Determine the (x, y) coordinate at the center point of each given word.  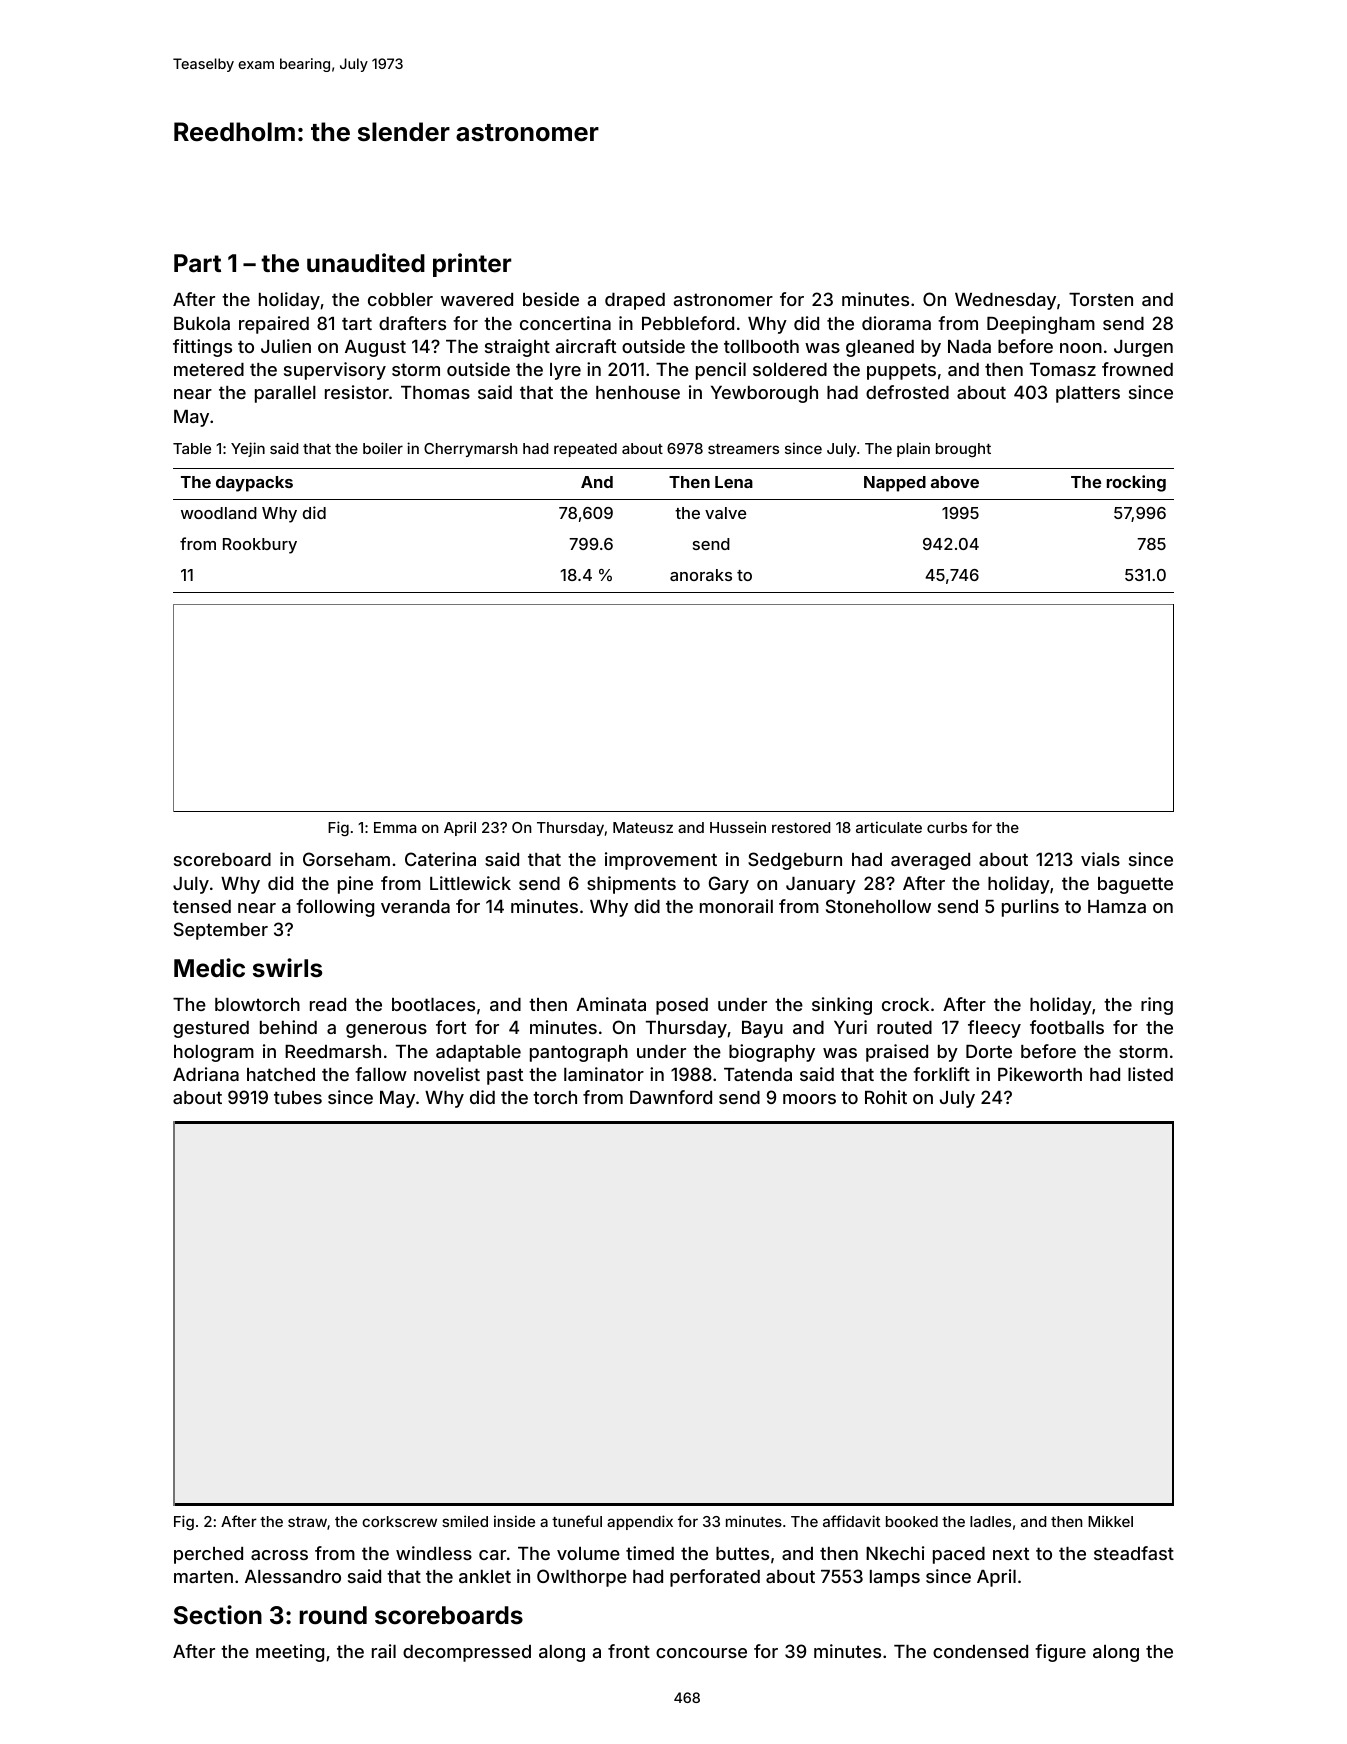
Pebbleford (688, 323)
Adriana (206, 1074)
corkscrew (399, 1521)
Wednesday (1005, 301)
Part (197, 263)
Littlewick (470, 883)
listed (1150, 1074)
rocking (1136, 483)
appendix (640, 1522)
